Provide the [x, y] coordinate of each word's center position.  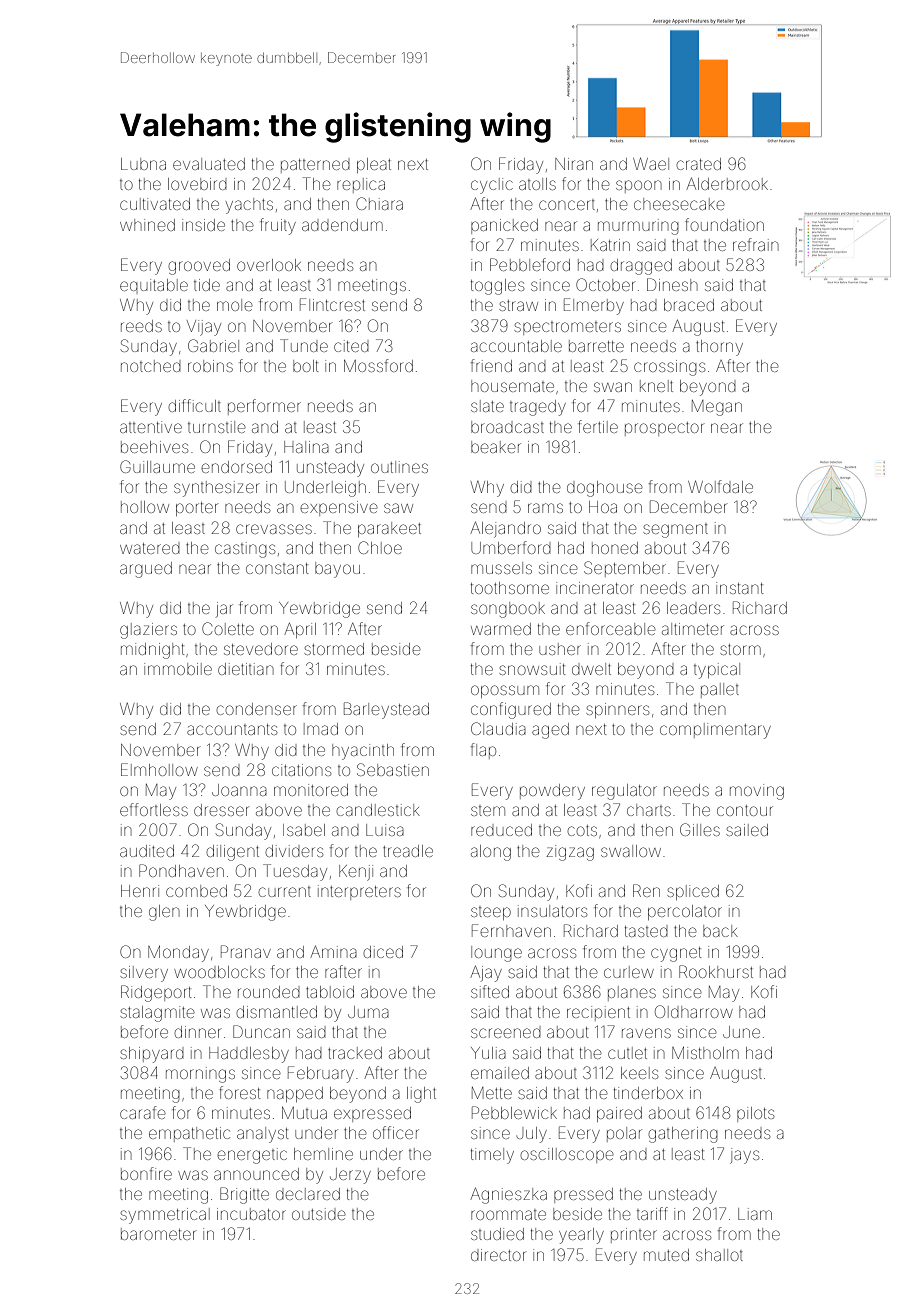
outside [318, 1214]
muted [666, 1255]
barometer [159, 1234]
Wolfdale [720, 486]
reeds [141, 326]
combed [196, 891]
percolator [685, 912]
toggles [497, 287]
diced [383, 952]
